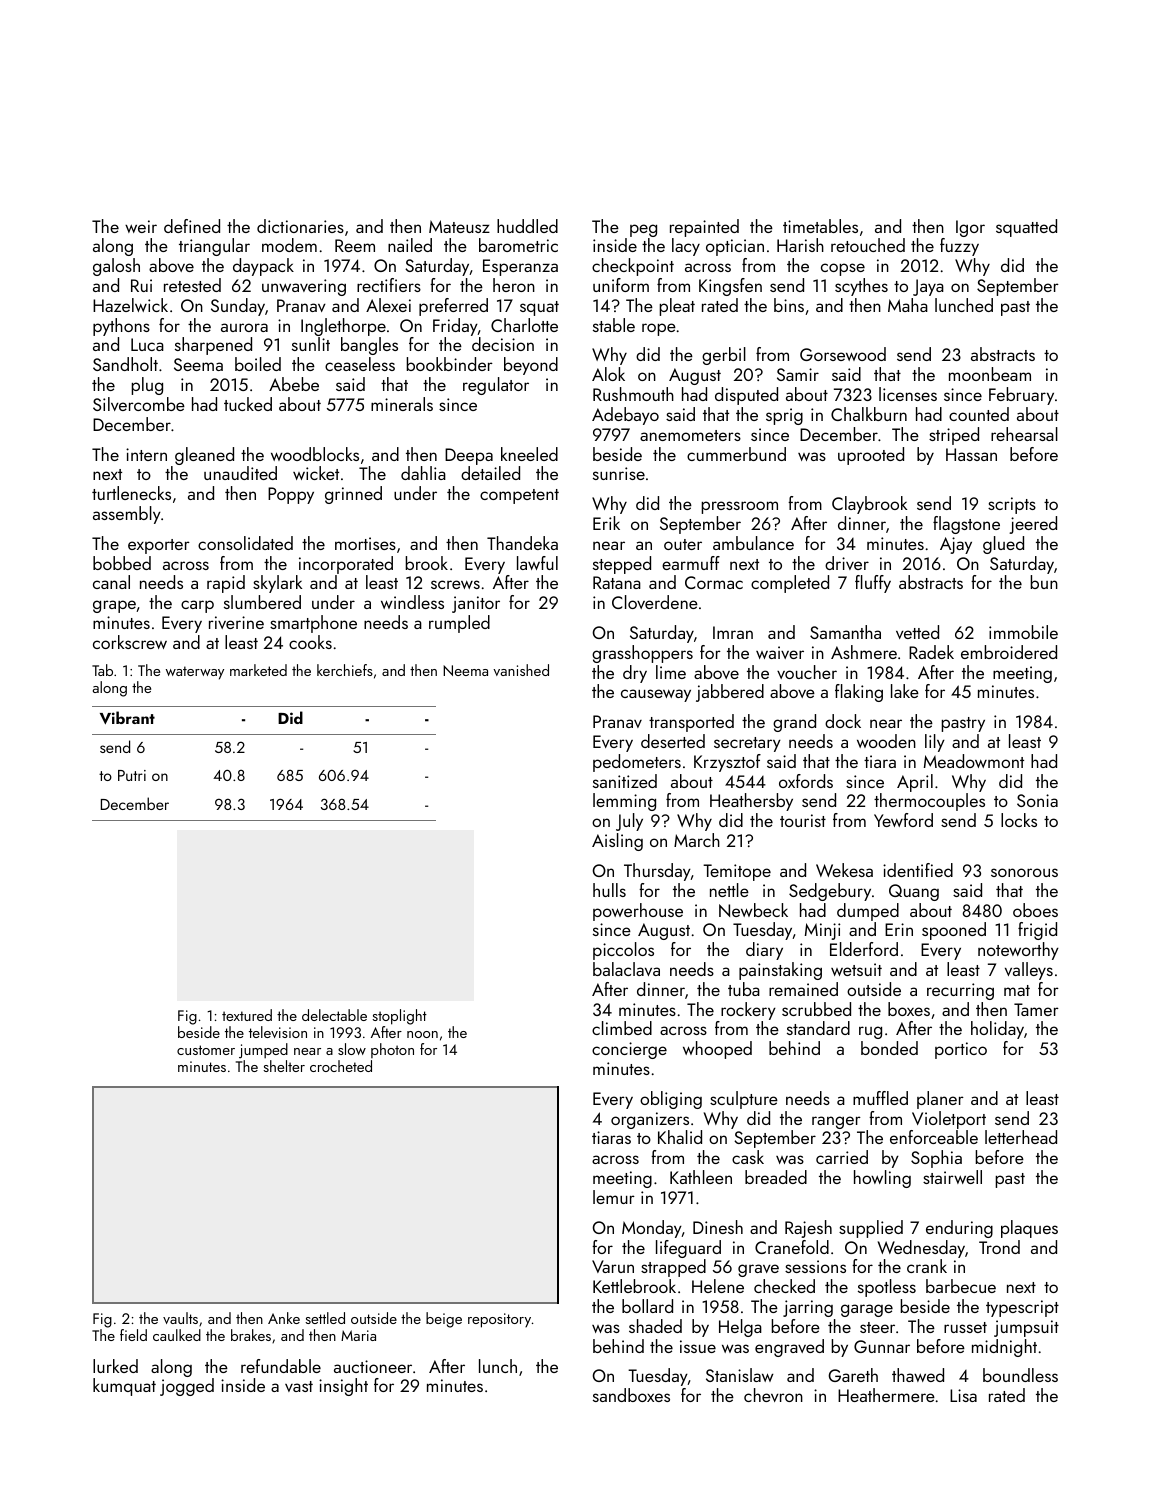 Image resolution: width=1151 pixels, height=1489 pixels. What do you see at coordinates (1033, 525) in the page?
I see `jeered` at bounding box center [1033, 525].
